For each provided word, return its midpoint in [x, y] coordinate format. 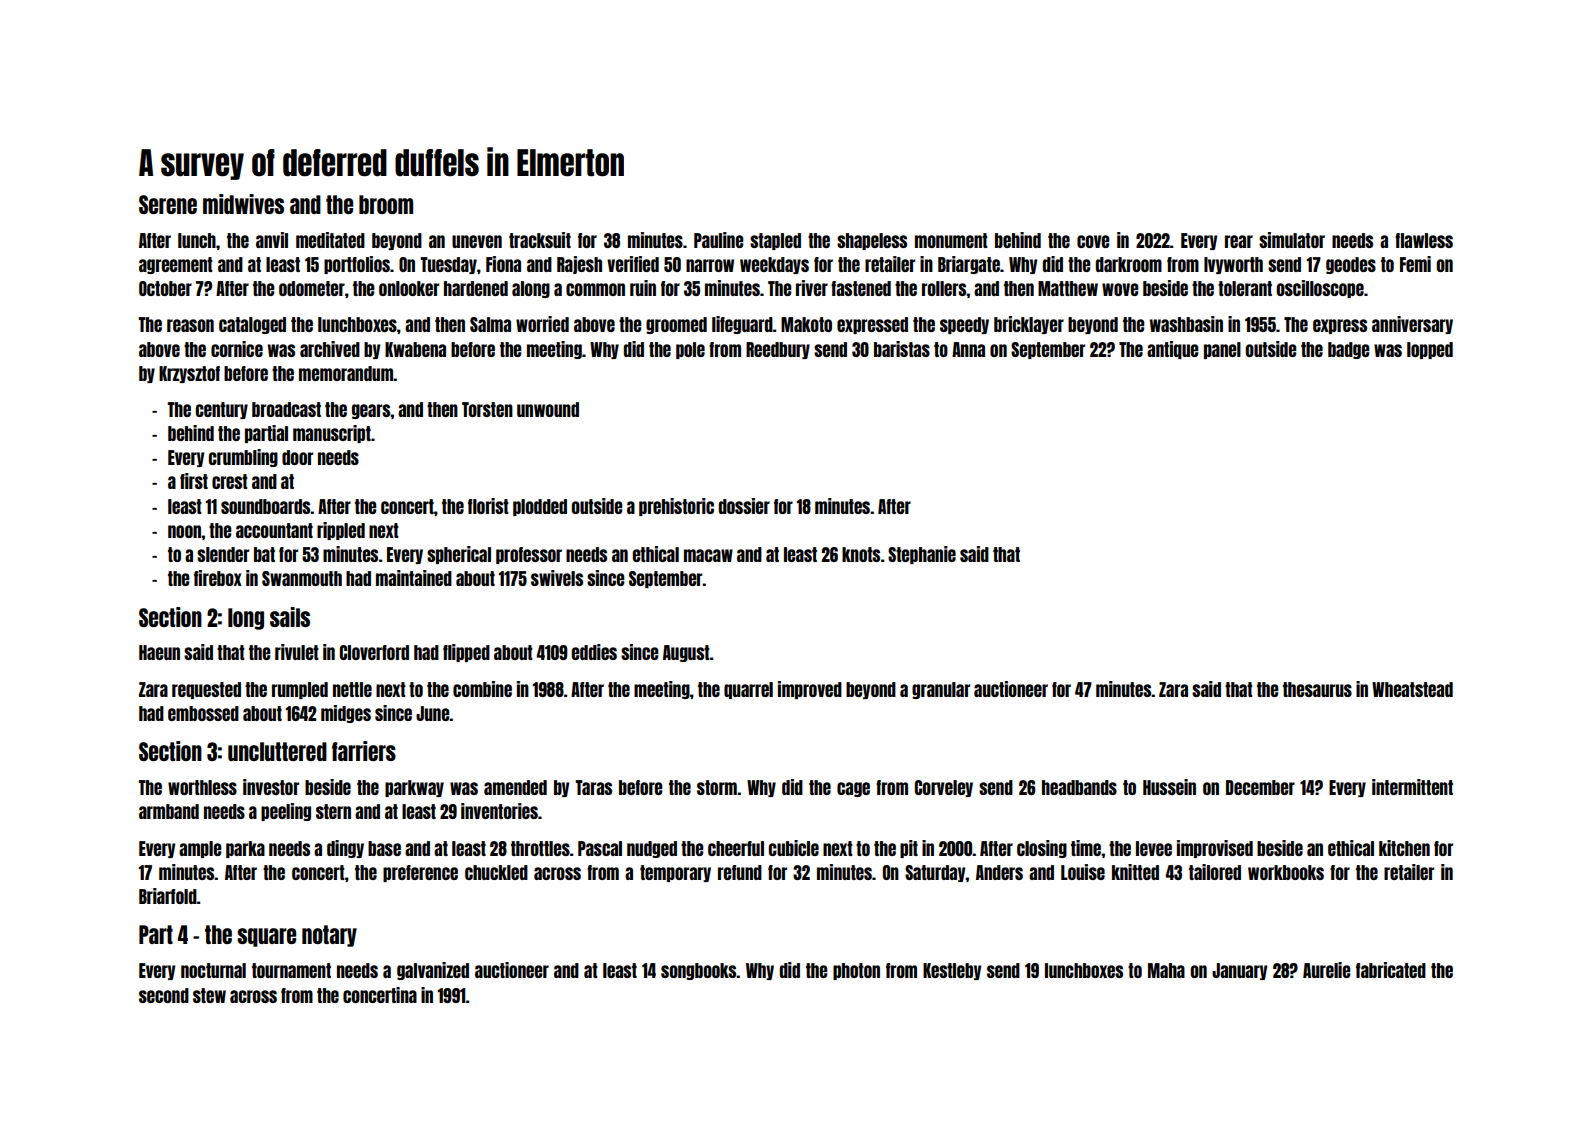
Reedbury [778, 350]
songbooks [699, 971]
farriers [364, 751]
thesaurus [1317, 689]
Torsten [487, 409]
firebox [218, 578]
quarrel [748, 690]
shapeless [872, 241]
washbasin [1186, 324]
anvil [272, 240]
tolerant [1245, 288]
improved [810, 690]
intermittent [1412, 787]
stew [209, 995]
